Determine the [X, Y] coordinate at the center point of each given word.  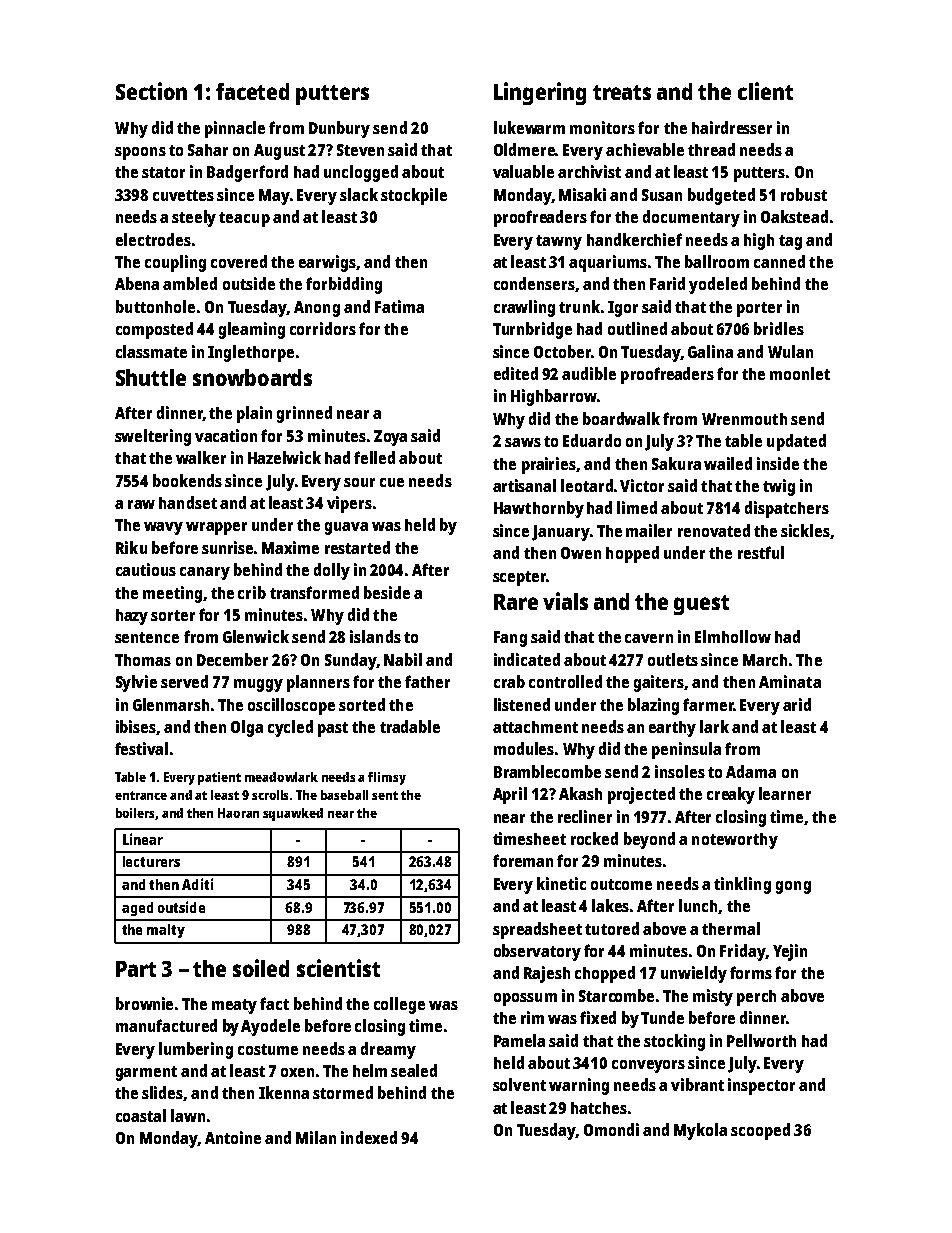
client [765, 91]
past [333, 729]
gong [793, 887]
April [510, 795]
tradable [410, 726]
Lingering [540, 93]
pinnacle [235, 129]
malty [166, 931]
